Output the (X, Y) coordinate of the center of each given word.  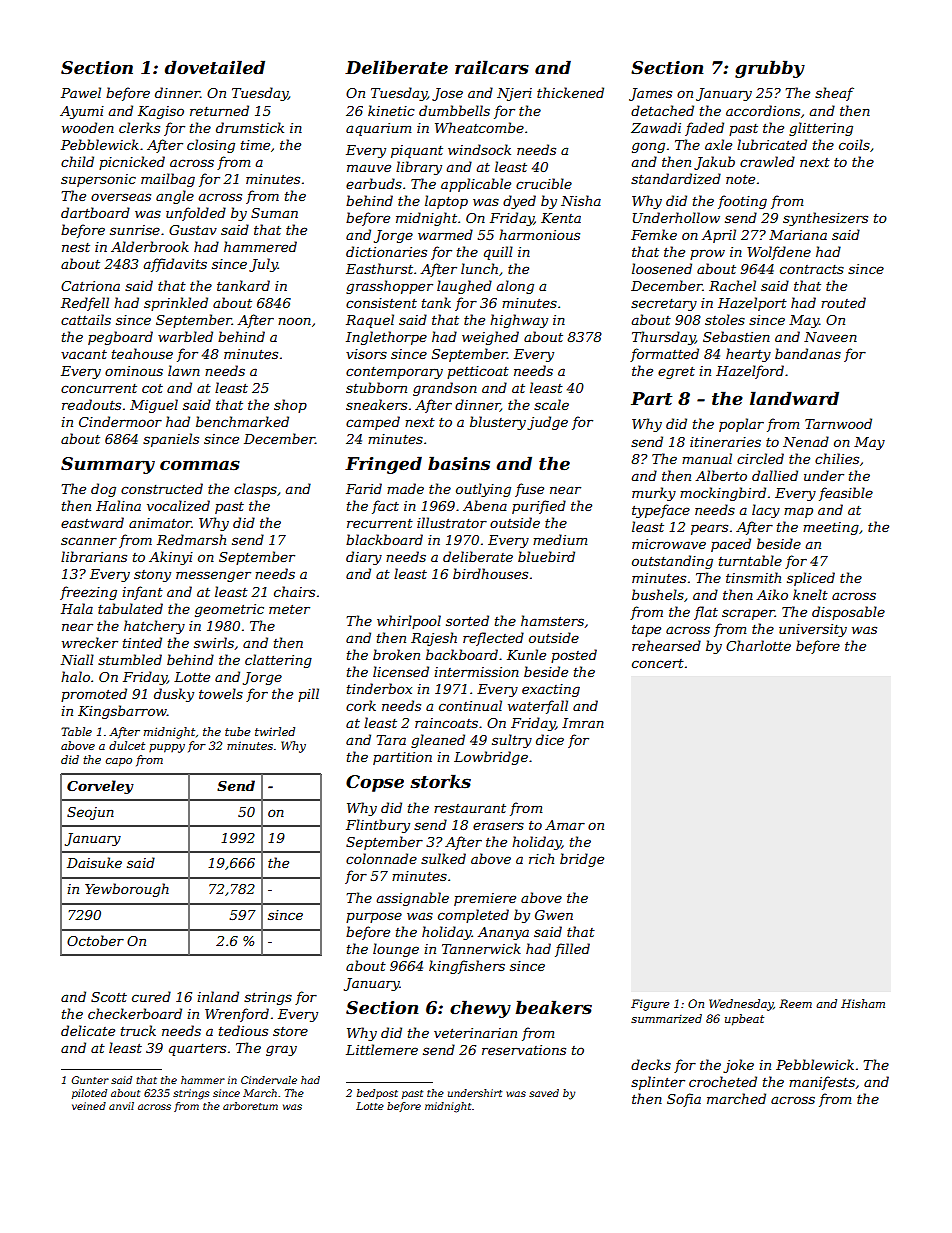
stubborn (376, 387)
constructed (162, 488)
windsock (479, 149)
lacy (766, 511)
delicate (88, 1030)
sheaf (834, 94)
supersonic (98, 180)
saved (544, 1093)
